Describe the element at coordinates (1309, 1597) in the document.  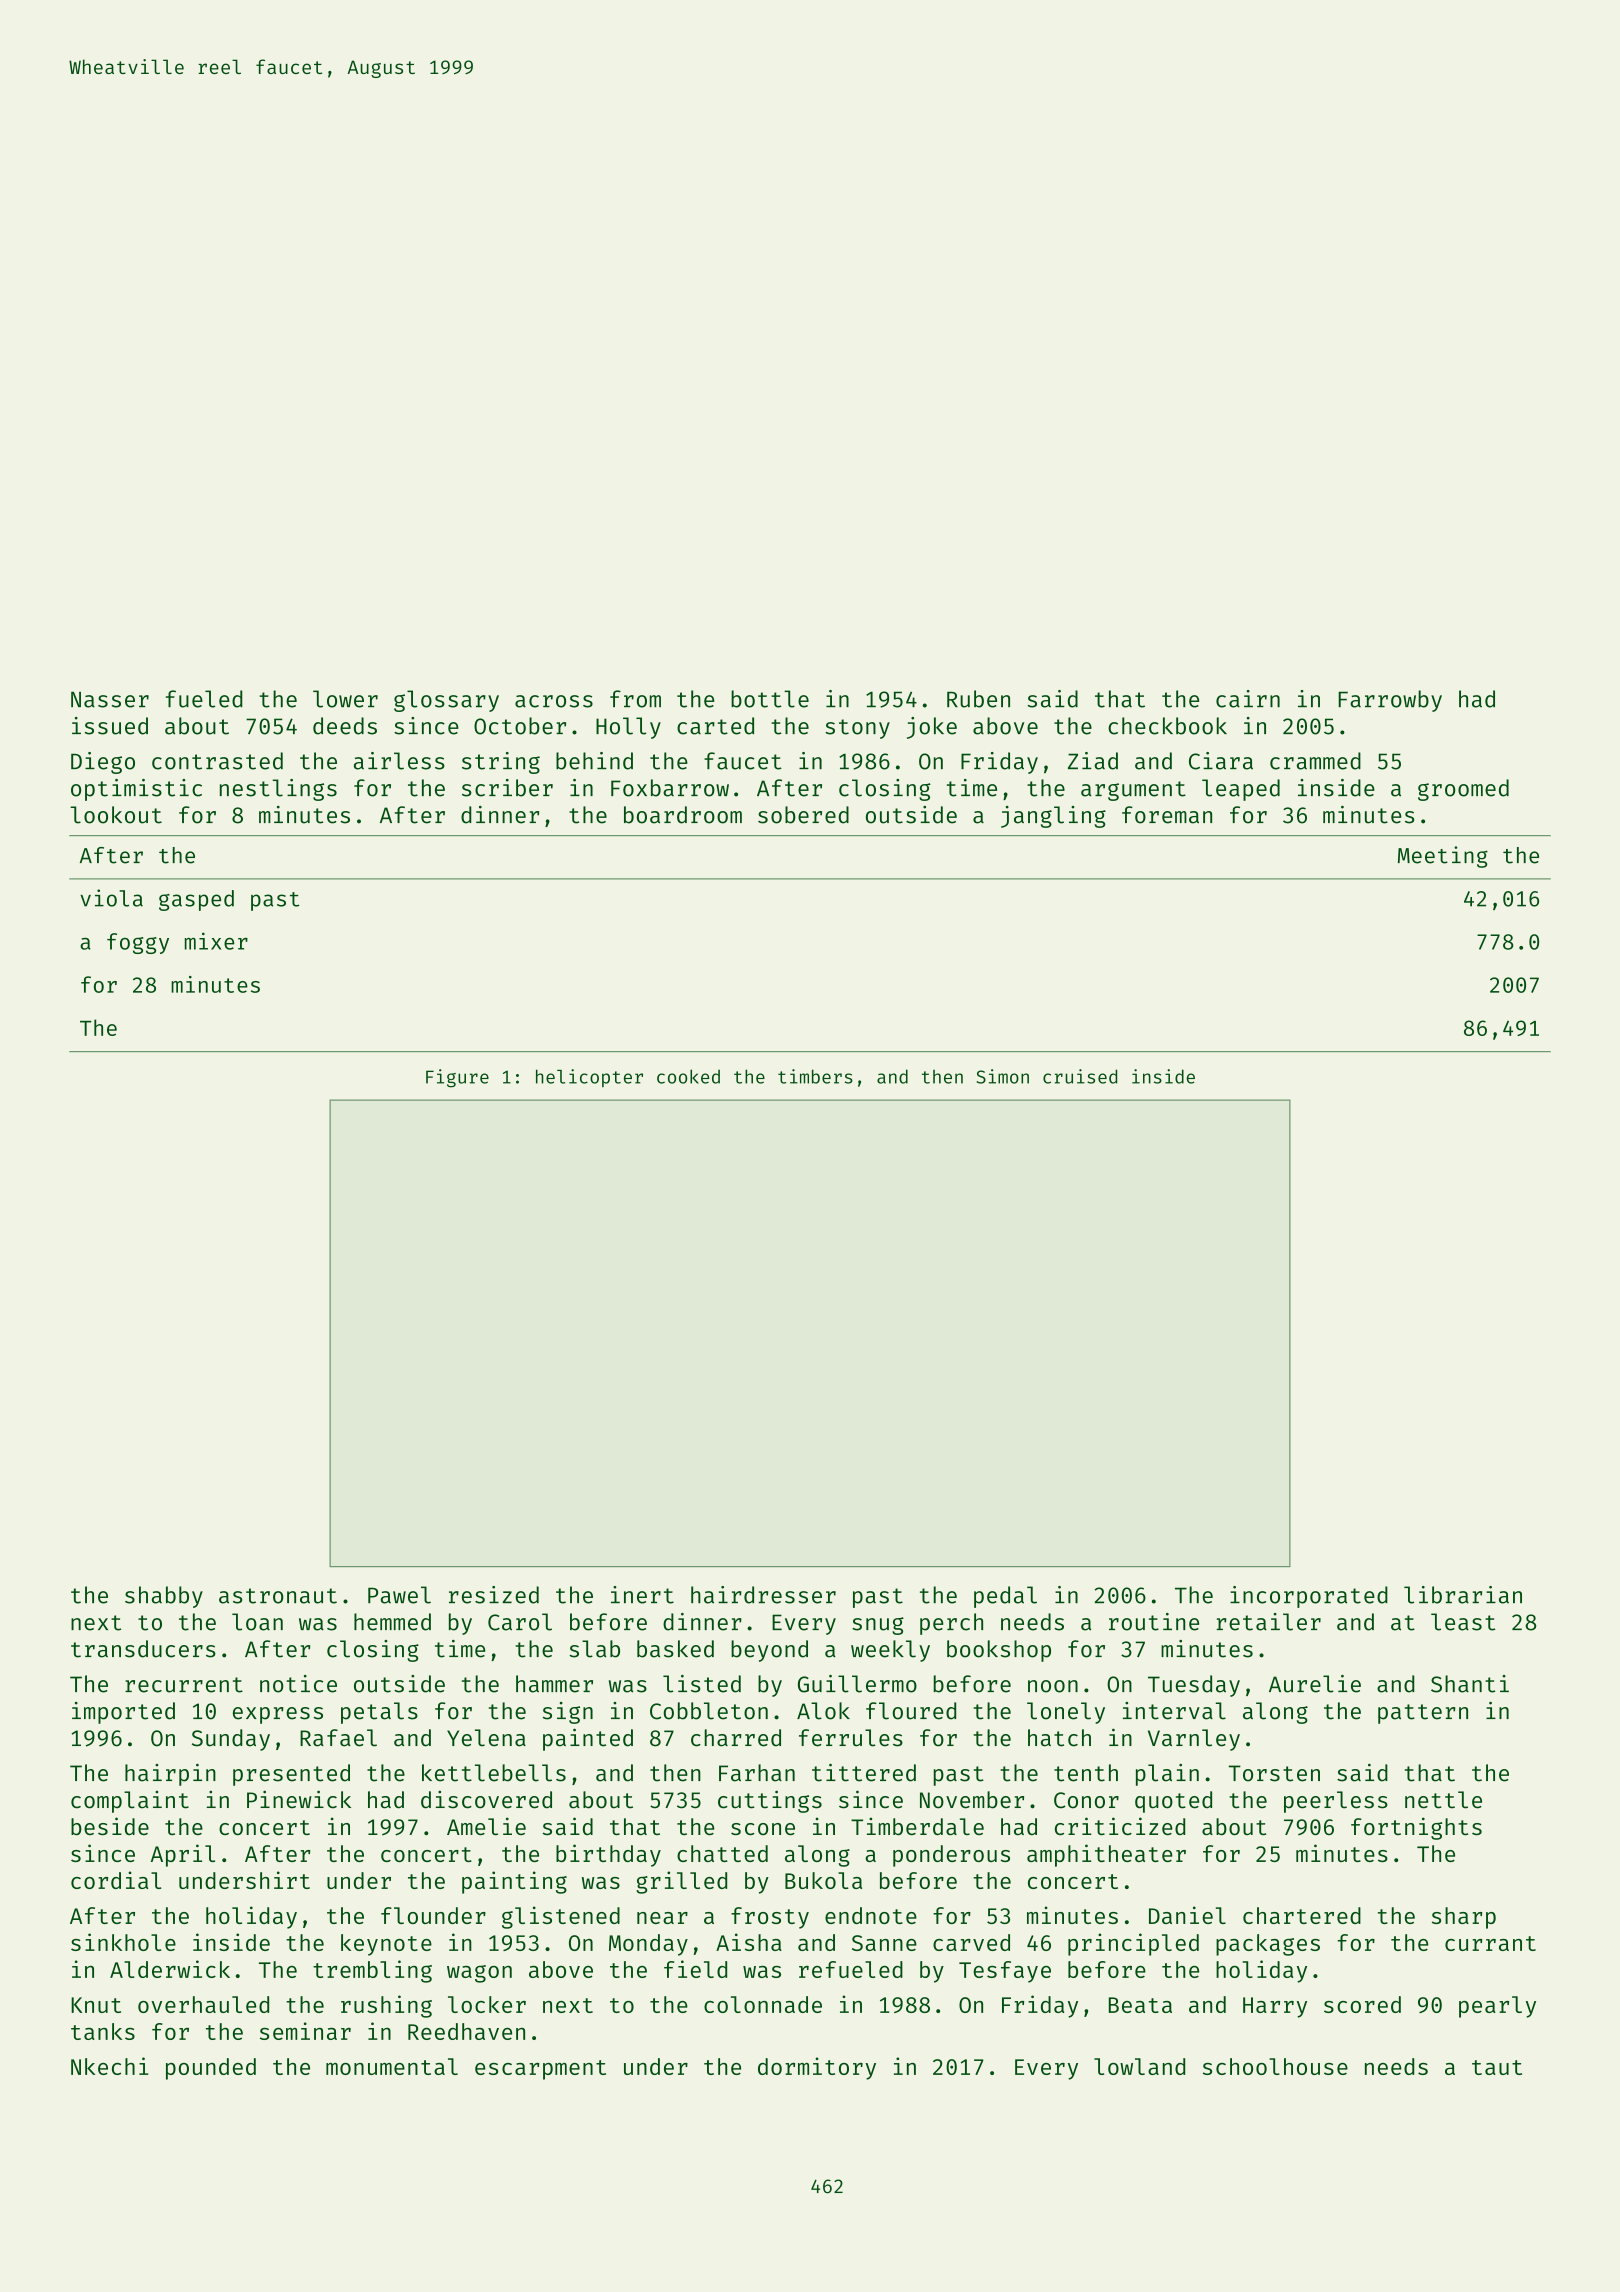
I see `incorporated` at that location.
